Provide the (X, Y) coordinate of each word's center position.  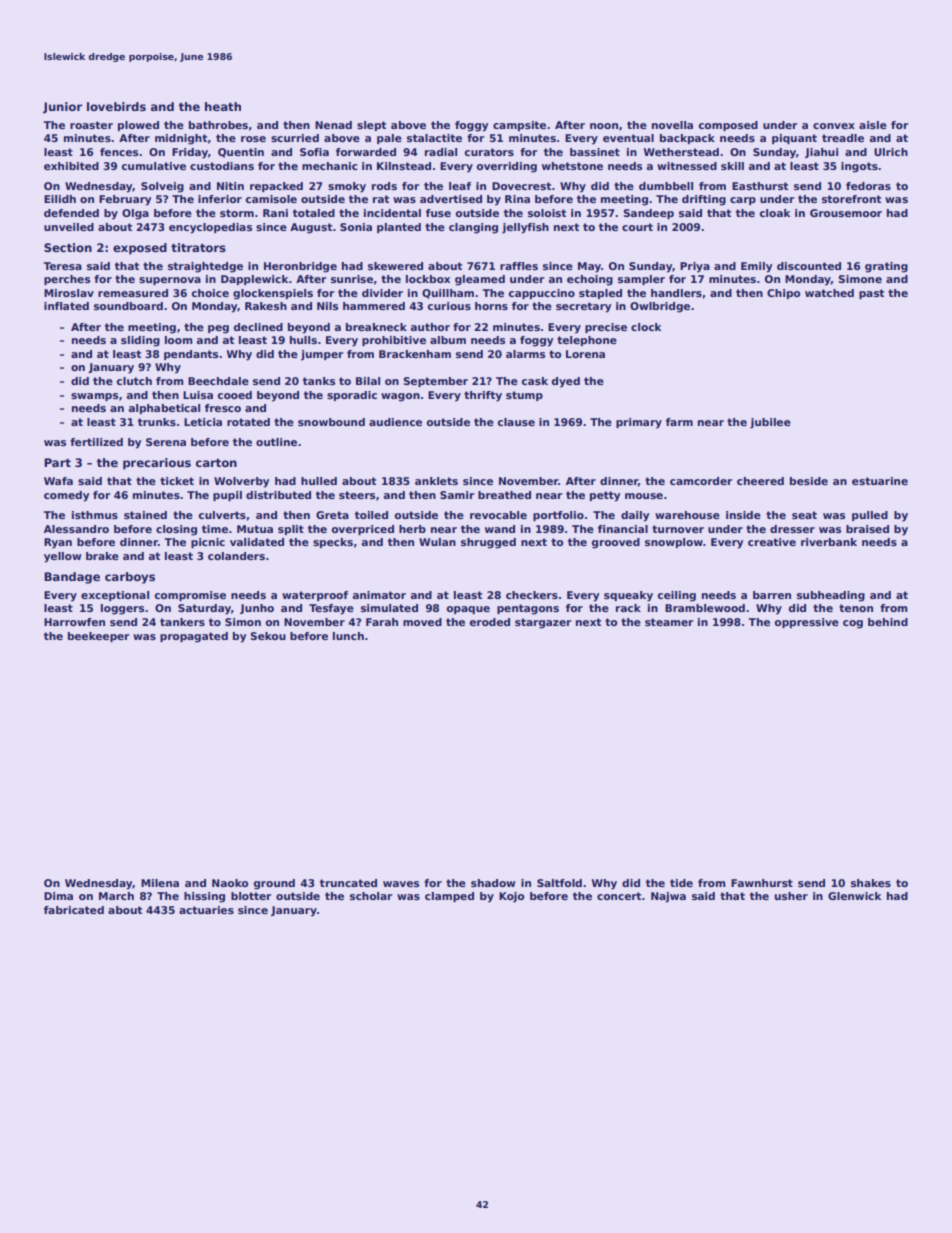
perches (67, 280)
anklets (436, 481)
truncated (348, 883)
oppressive (807, 623)
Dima (58, 896)
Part (57, 462)
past (871, 294)
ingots (859, 167)
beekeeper (98, 637)
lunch (348, 636)
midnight (181, 139)
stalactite (434, 138)
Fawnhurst (762, 883)
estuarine (880, 481)
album (448, 340)
